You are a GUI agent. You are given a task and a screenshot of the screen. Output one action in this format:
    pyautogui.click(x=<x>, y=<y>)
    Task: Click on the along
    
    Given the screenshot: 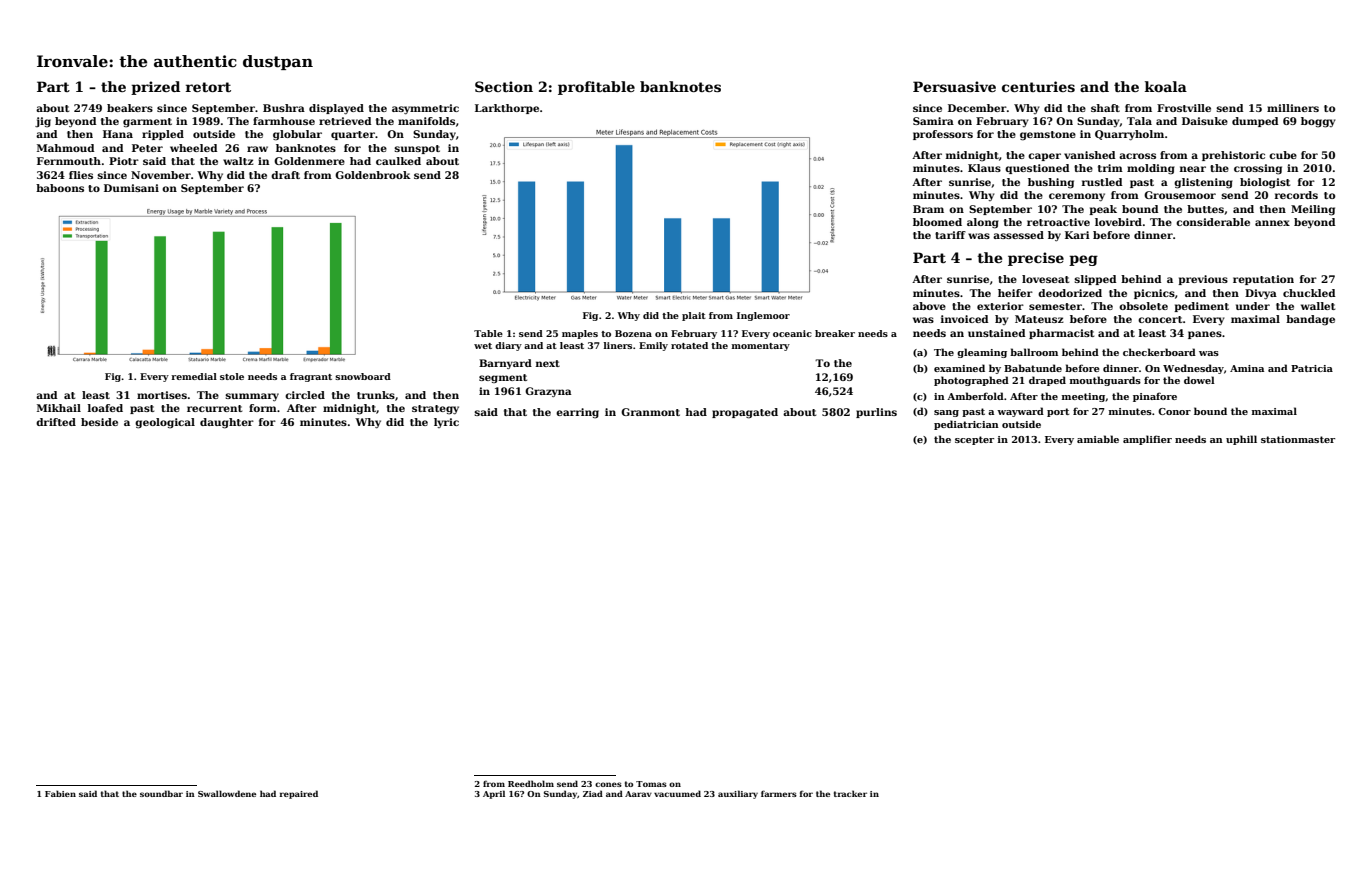 What is the action you would take?
    pyautogui.click(x=983, y=223)
